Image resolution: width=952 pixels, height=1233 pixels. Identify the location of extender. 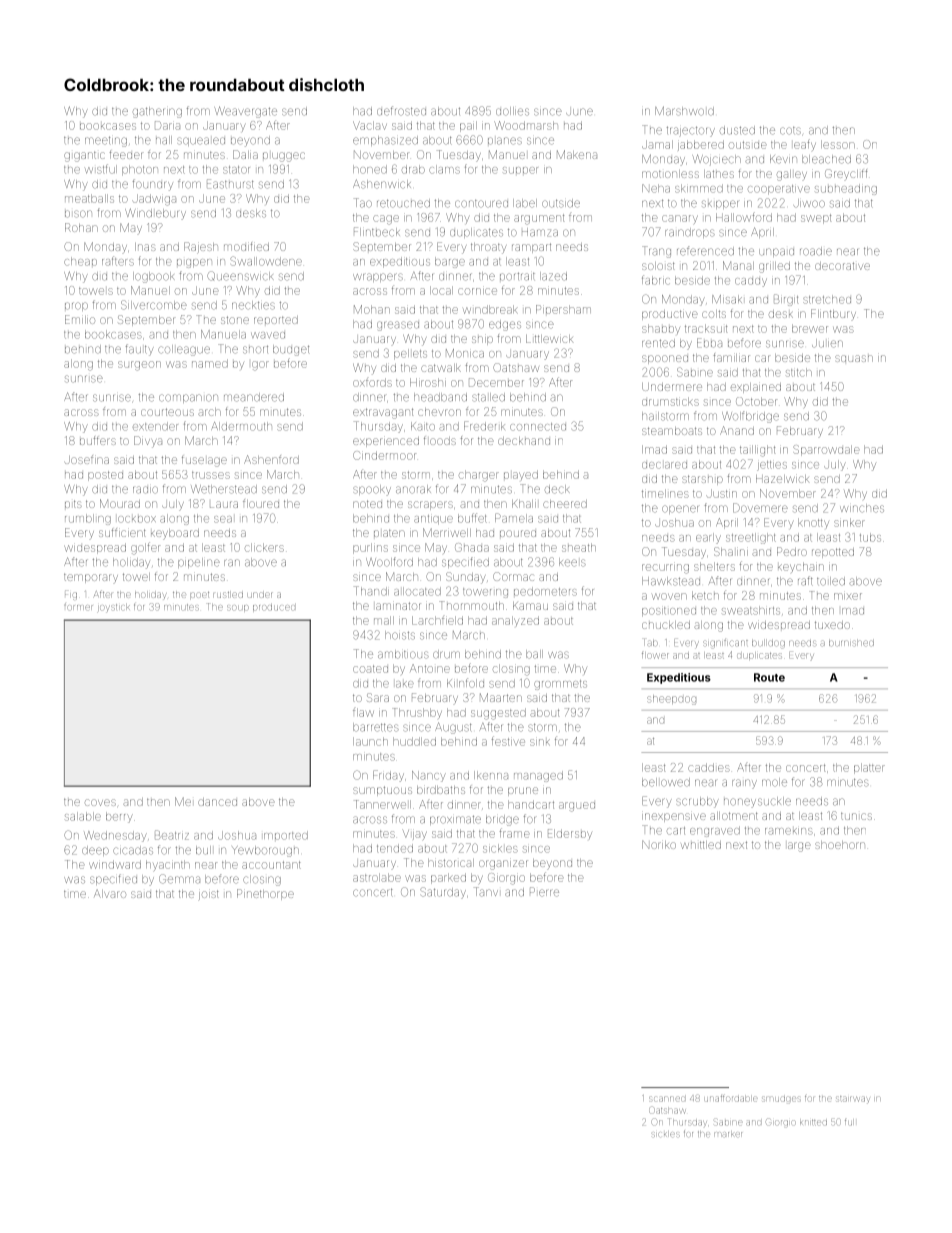
(155, 426).
